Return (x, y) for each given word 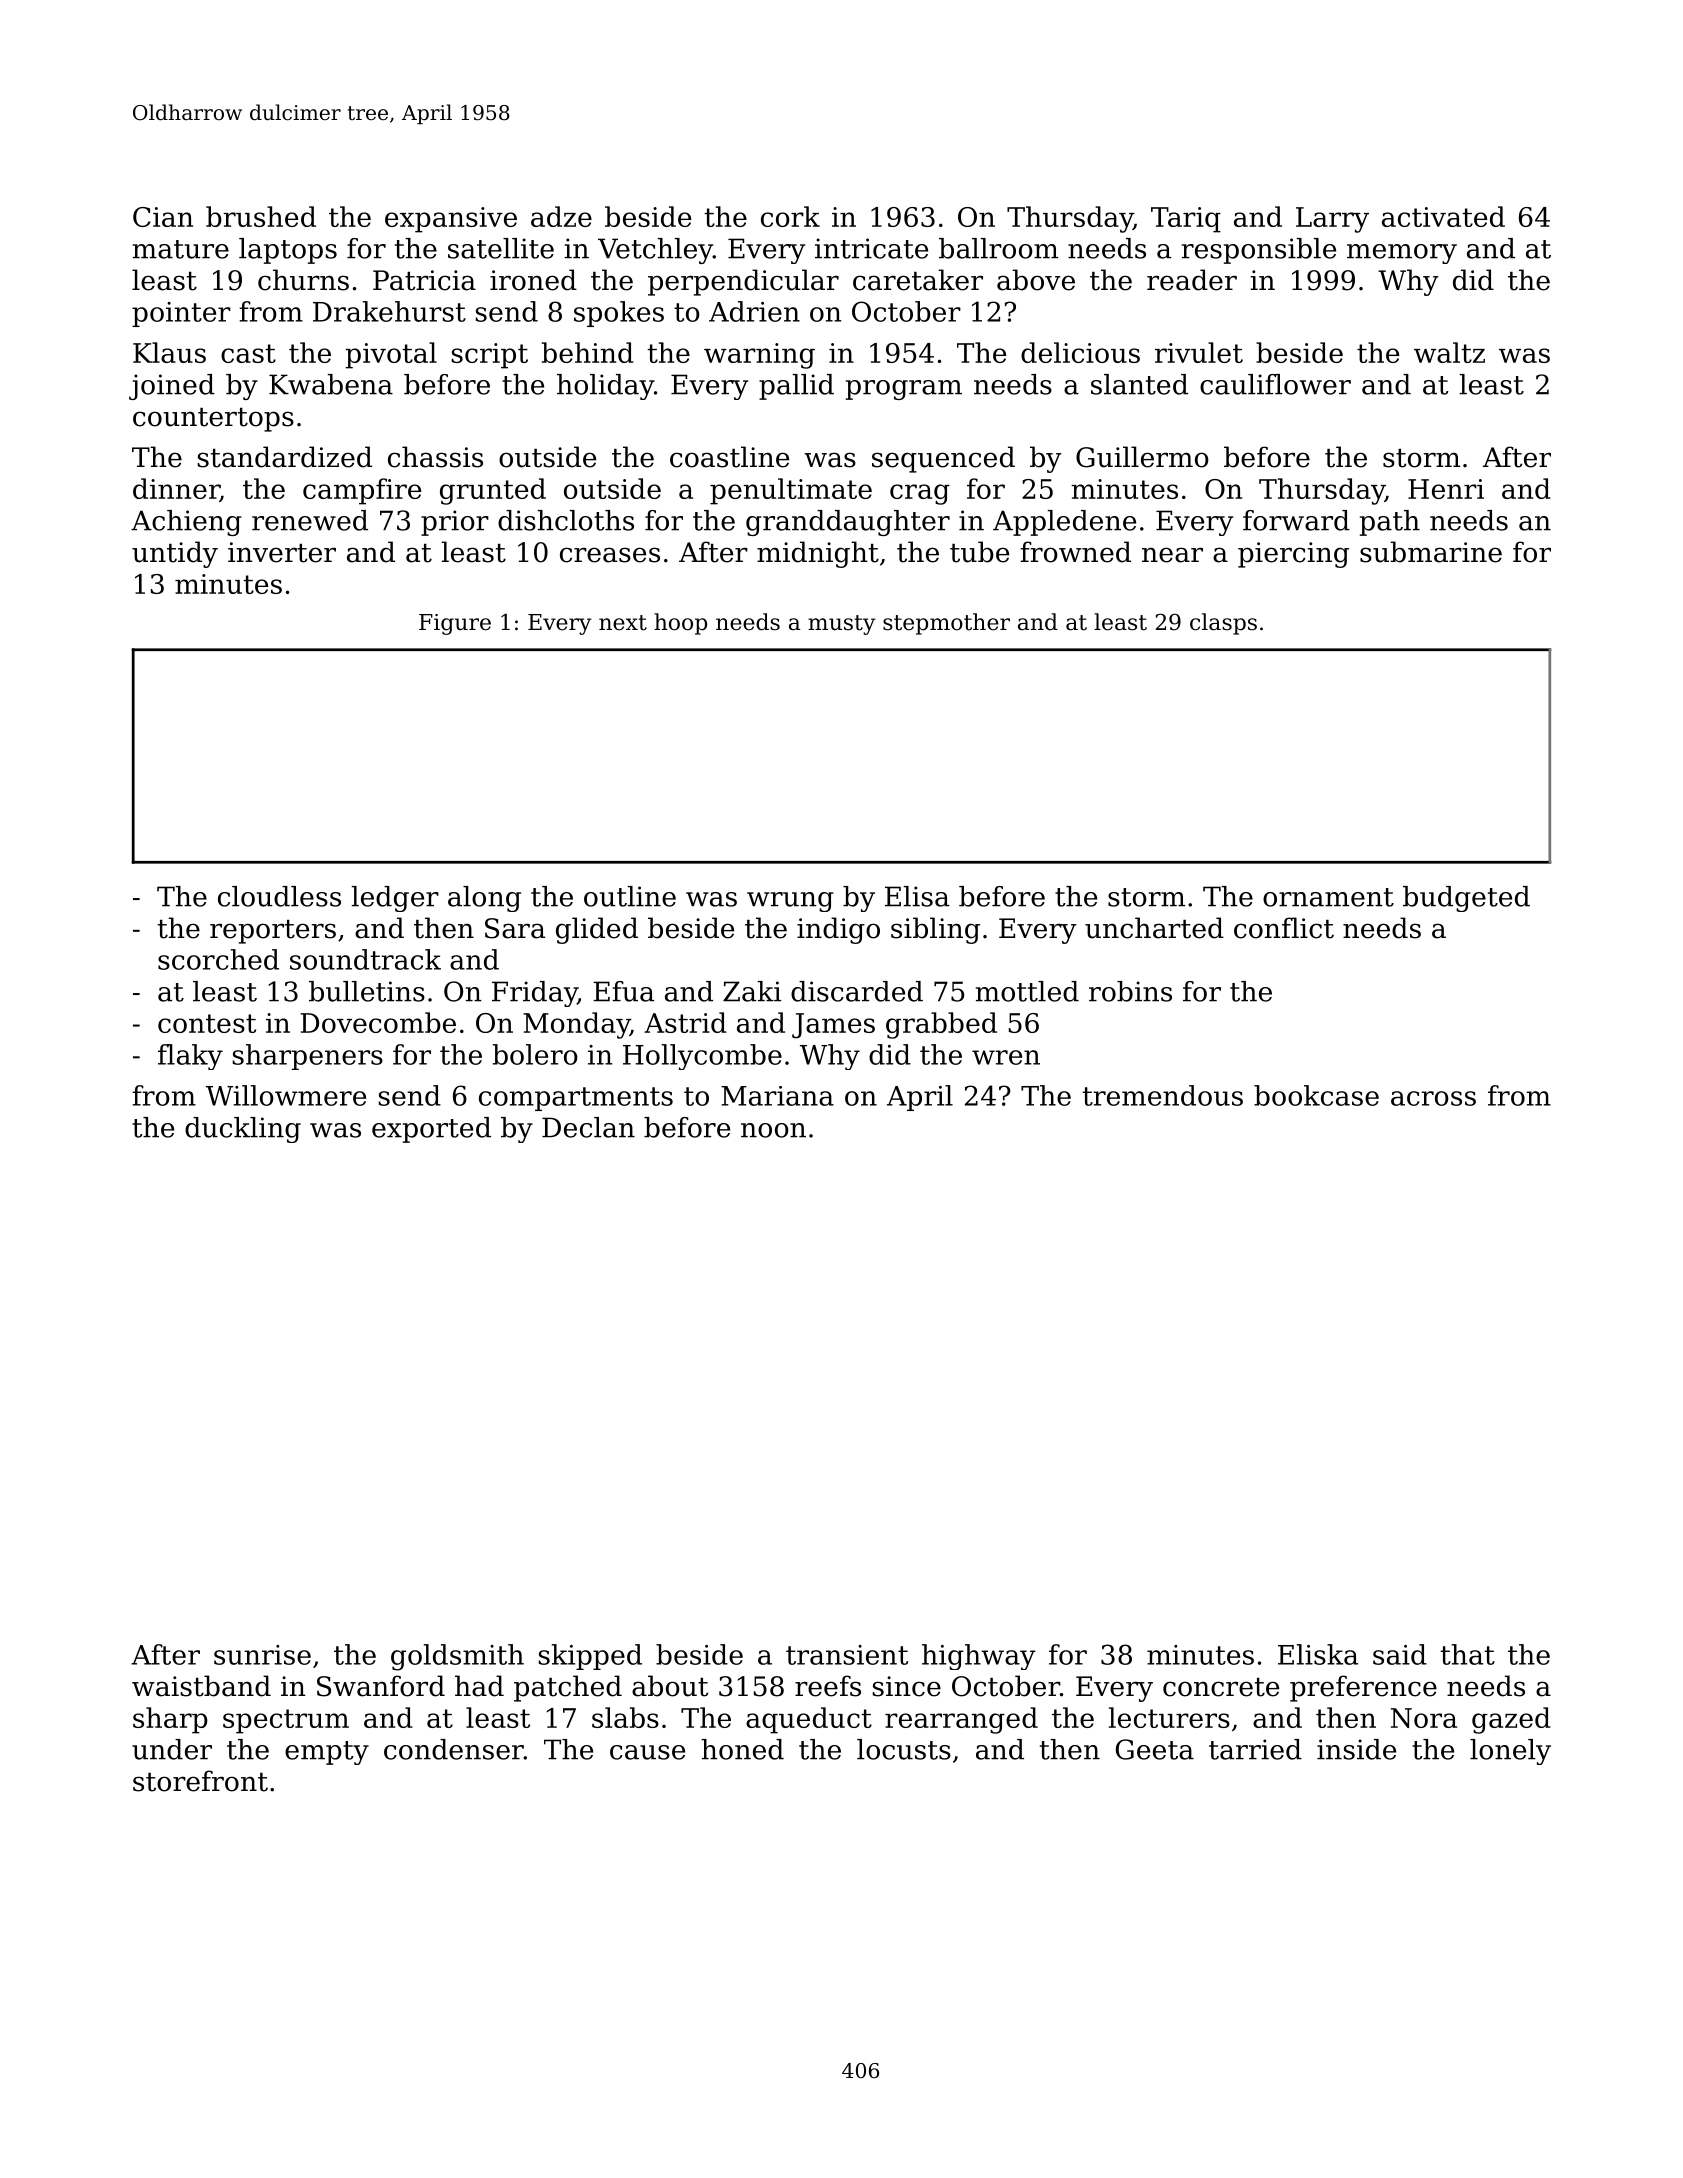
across (1433, 1098)
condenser (454, 1749)
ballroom (998, 248)
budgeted (1466, 899)
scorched (218, 959)
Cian (163, 217)
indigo (838, 930)
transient (847, 1655)
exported (431, 1130)
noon (773, 1130)
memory (1402, 254)
